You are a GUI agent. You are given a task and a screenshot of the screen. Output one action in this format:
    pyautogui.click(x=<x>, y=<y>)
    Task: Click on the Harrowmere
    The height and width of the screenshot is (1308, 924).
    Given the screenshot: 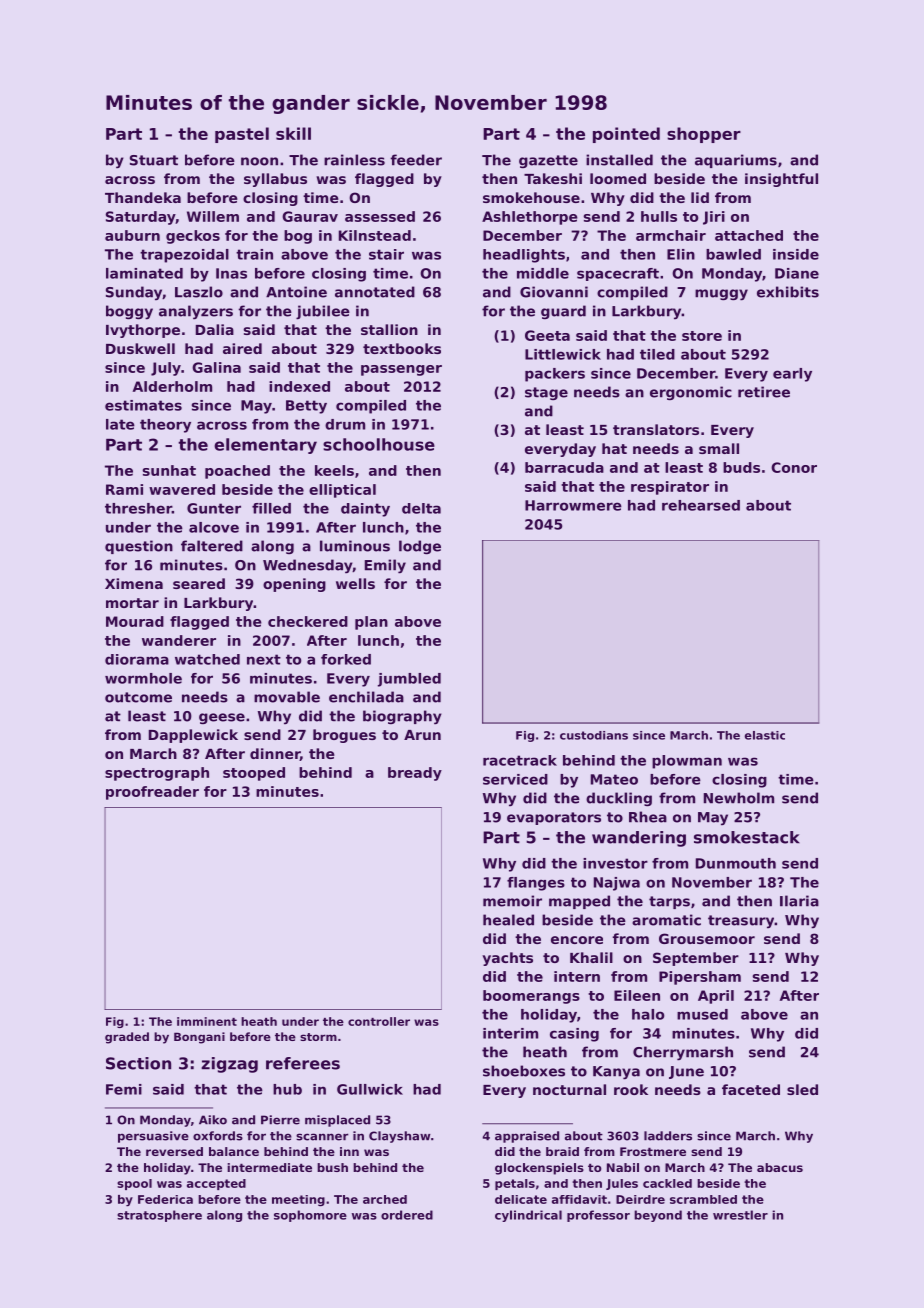 What is the action you would take?
    pyautogui.click(x=573, y=505)
